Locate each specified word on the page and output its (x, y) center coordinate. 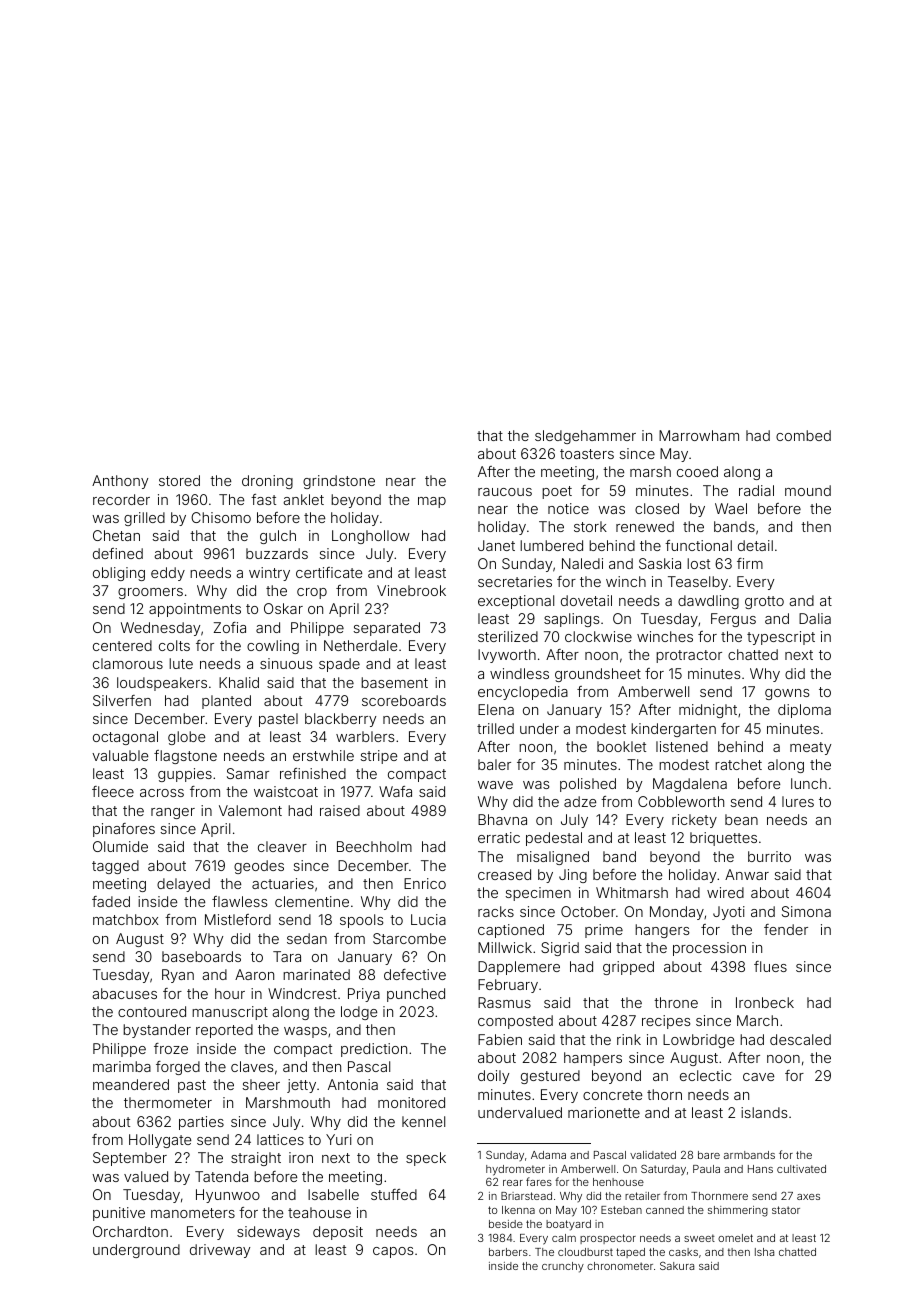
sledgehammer (585, 437)
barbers (508, 1252)
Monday (677, 913)
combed (803, 435)
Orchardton (130, 1231)
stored (179, 480)
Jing (573, 876)
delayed (183, 885)
